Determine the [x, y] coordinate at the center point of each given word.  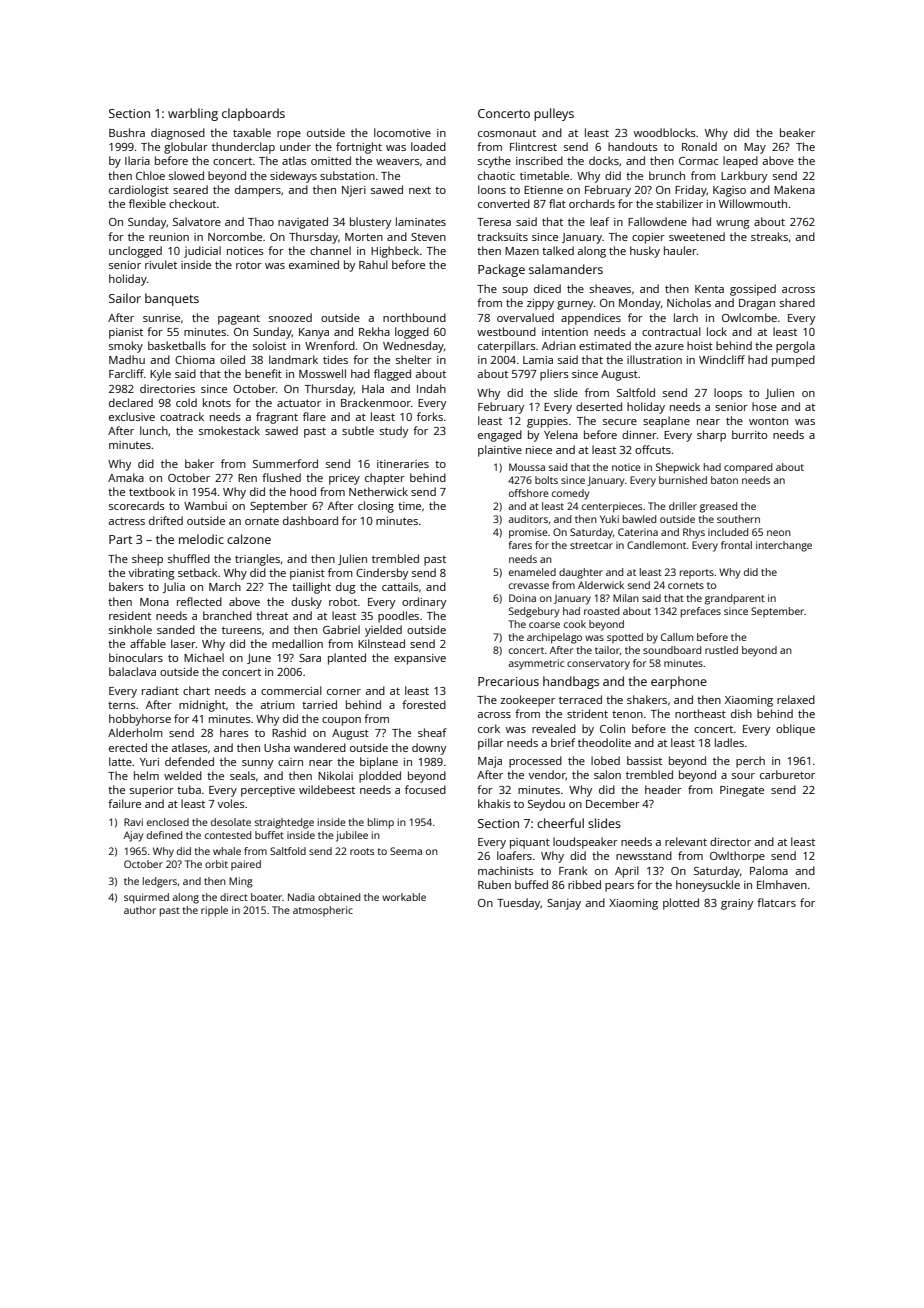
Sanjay [564, 904]
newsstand [644, 855]
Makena [794, 189]
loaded [428, 146]
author [140, 910]
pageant [239, 319]
